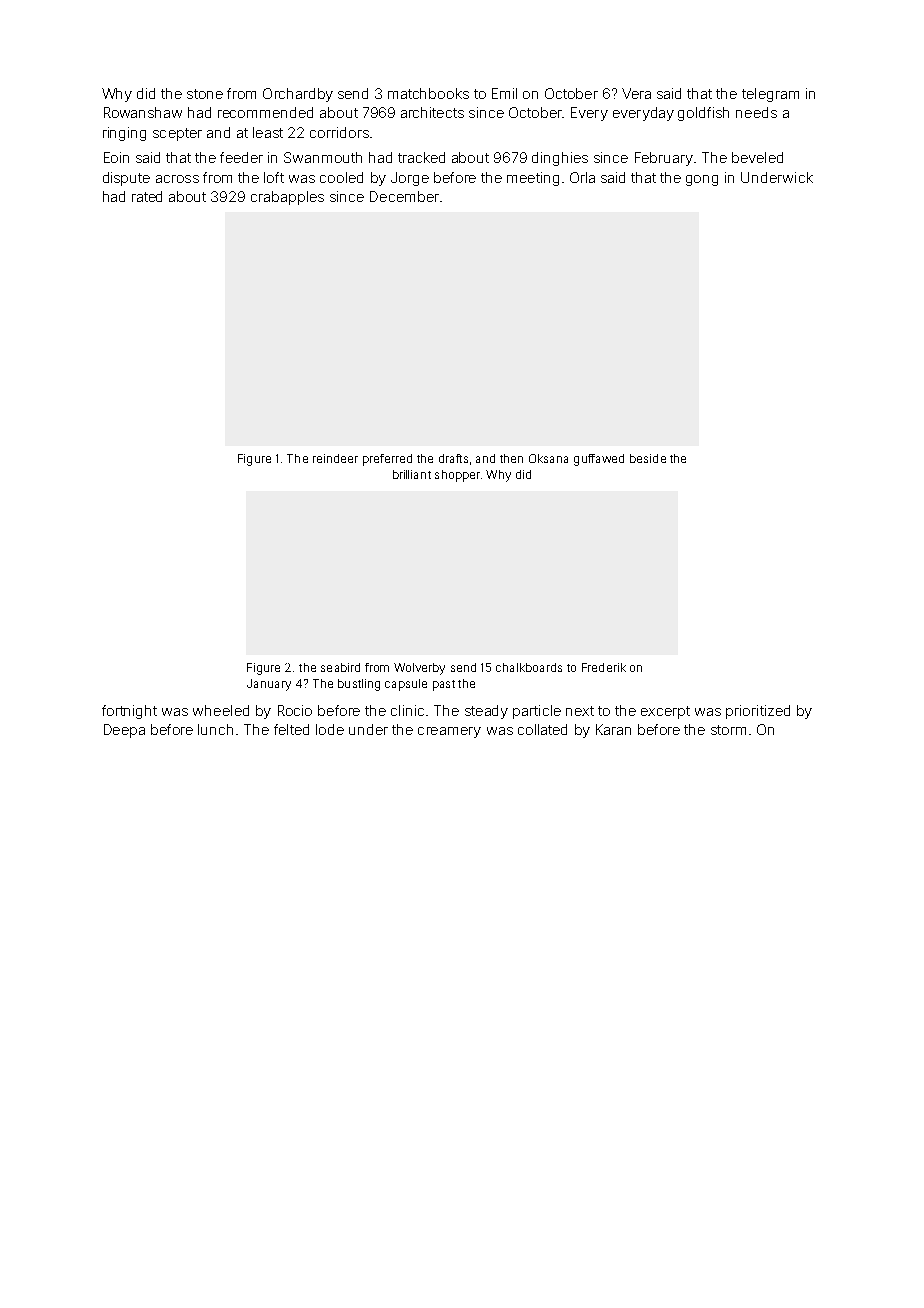 The image size is (924, 1308). I want to click on brilliant, so click(412, 474).
